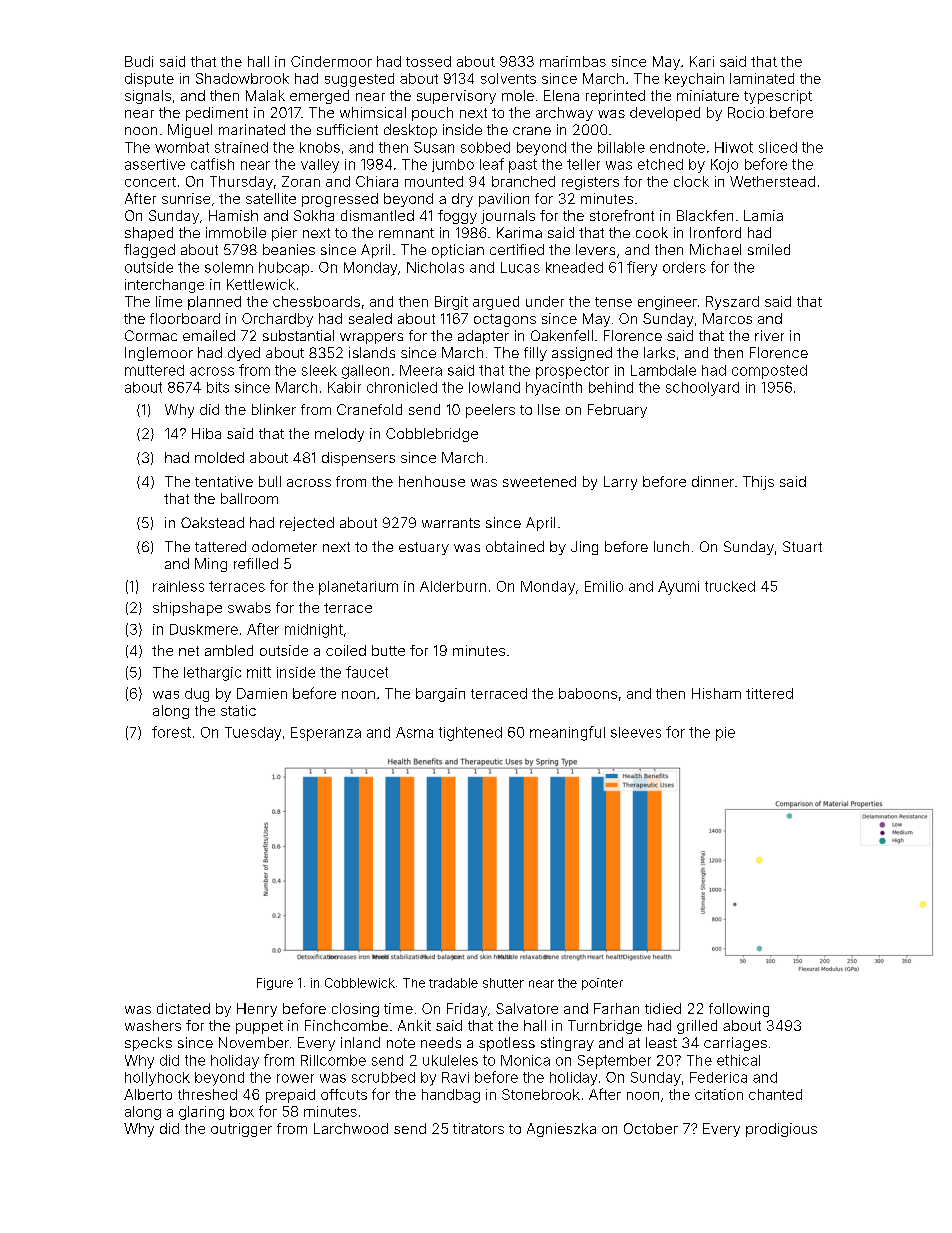 The image size is (952, 1233). What do you see at coordinates (781, 1130) in the screenshot?
I see `prodigious` at bounding box center [781, 1130].
